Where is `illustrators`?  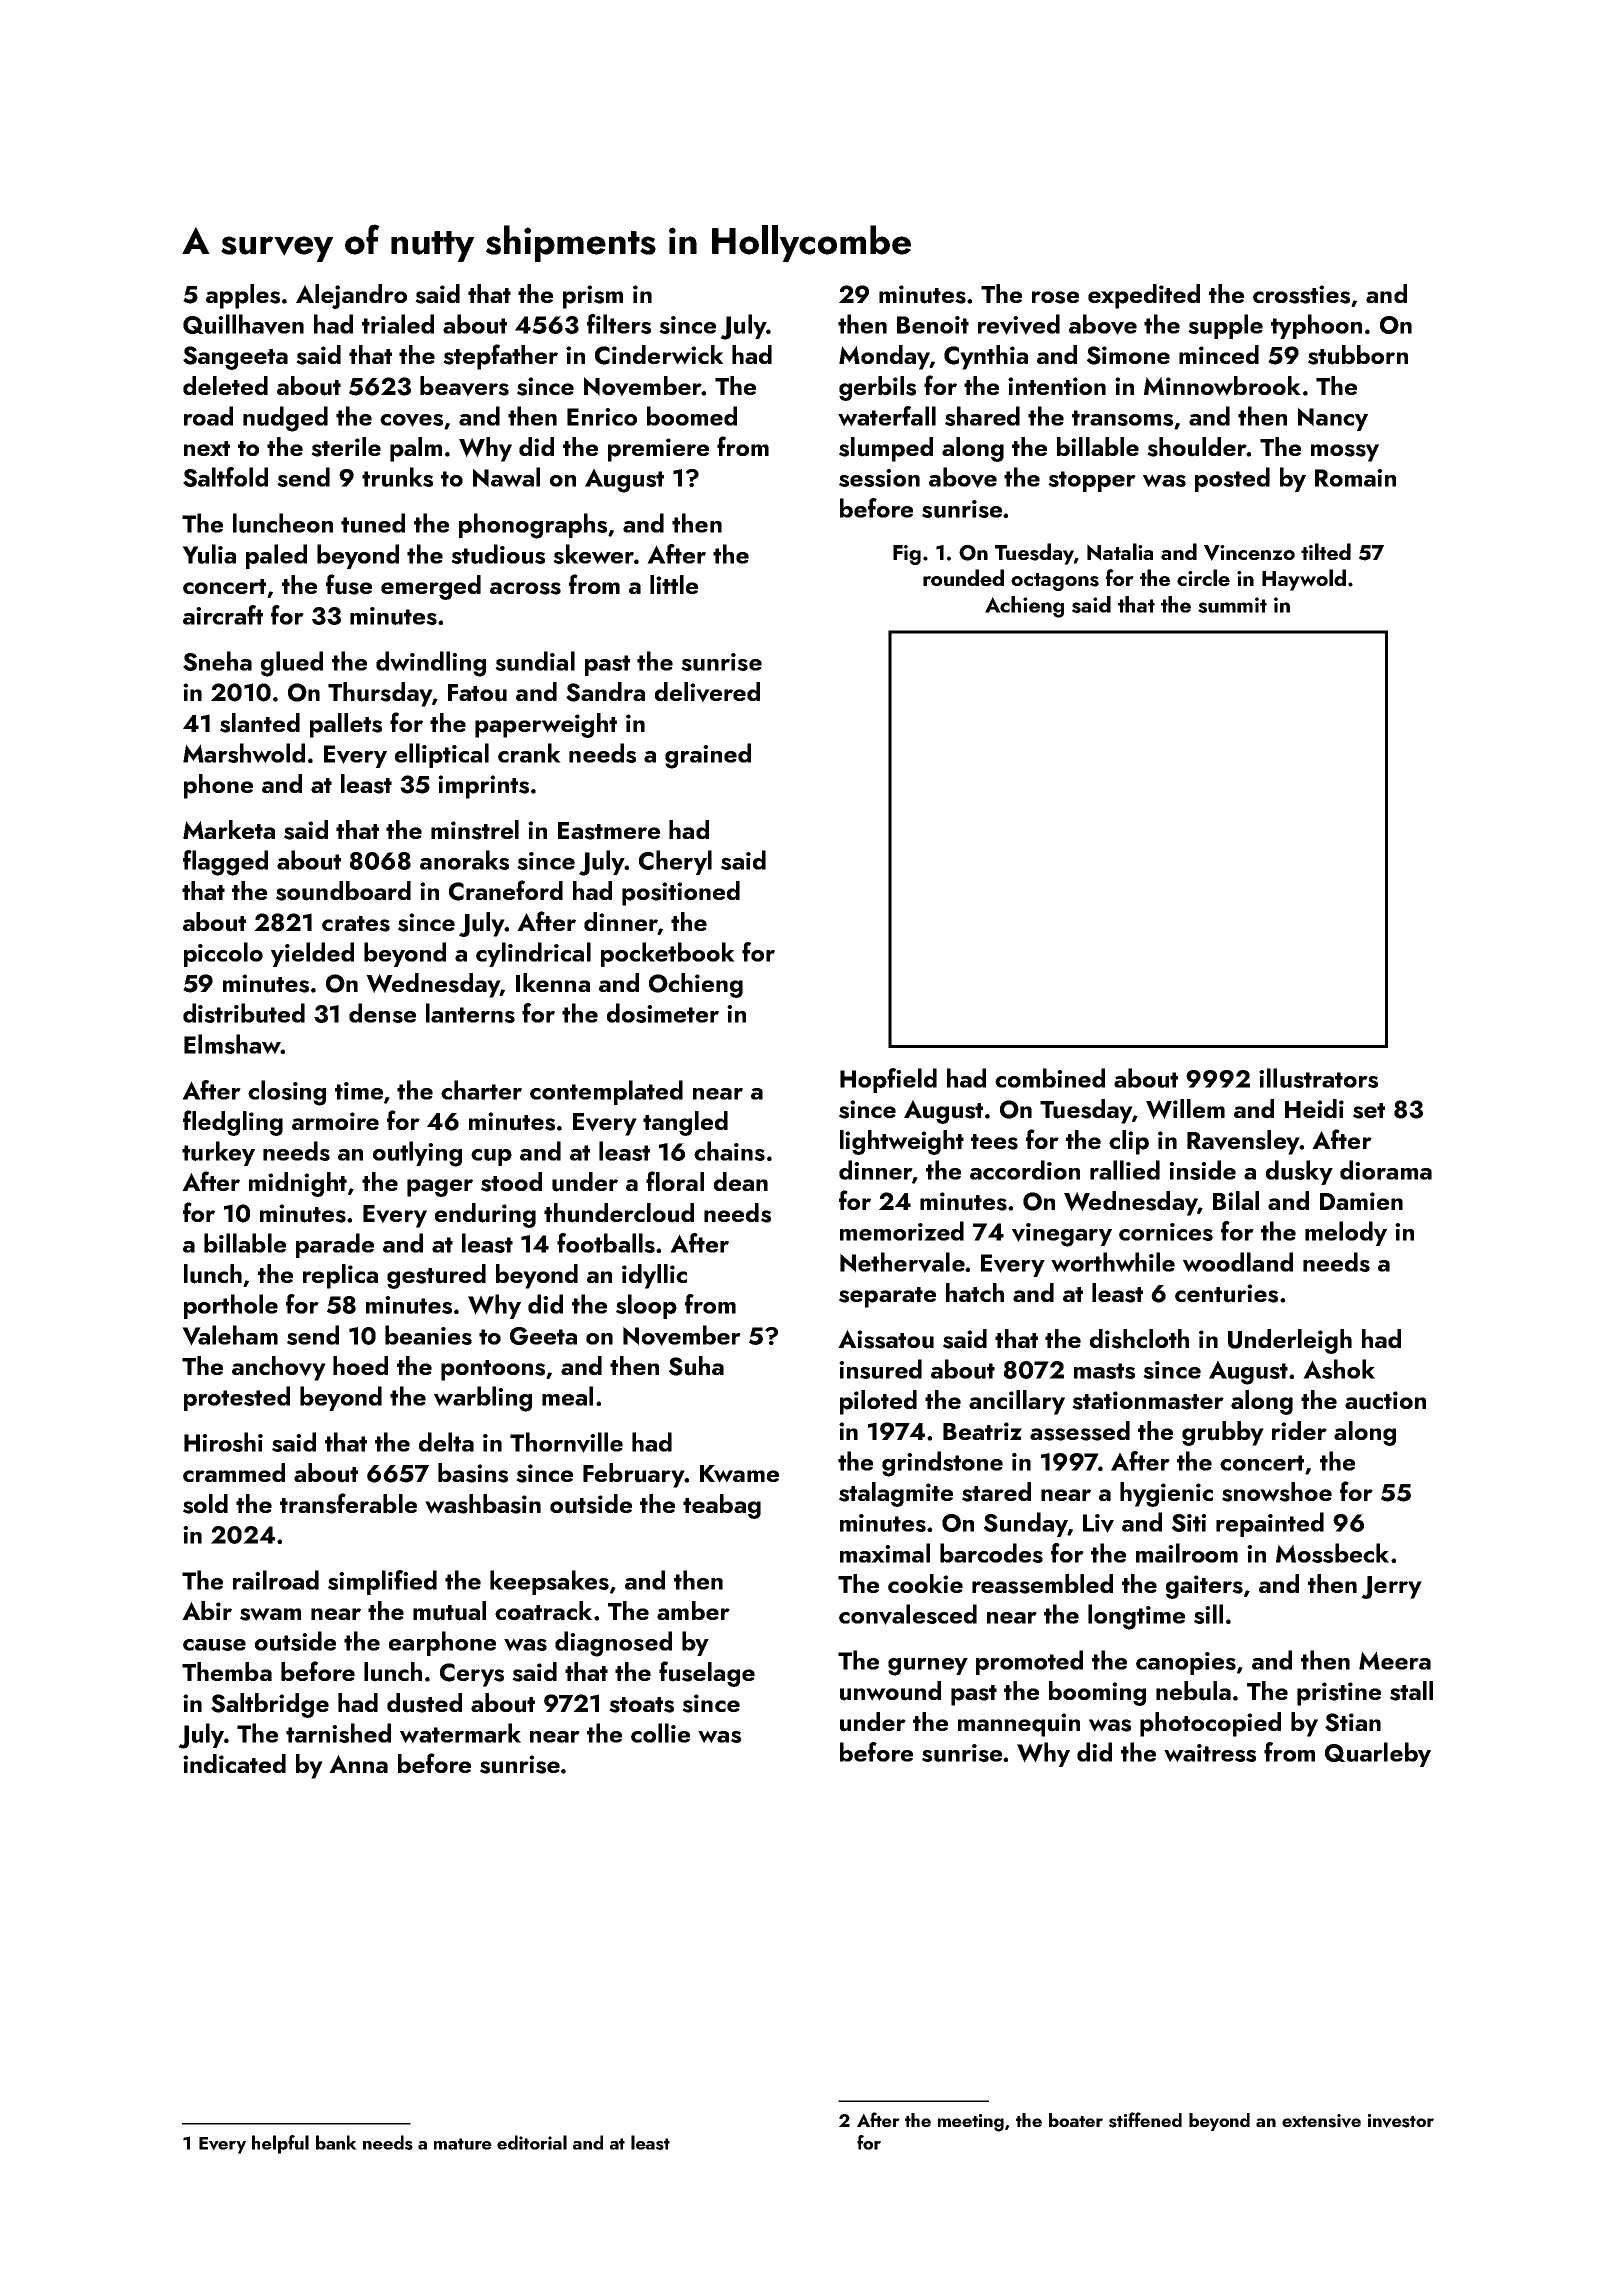
illustrators is located at coordinates (1318, 1078).
